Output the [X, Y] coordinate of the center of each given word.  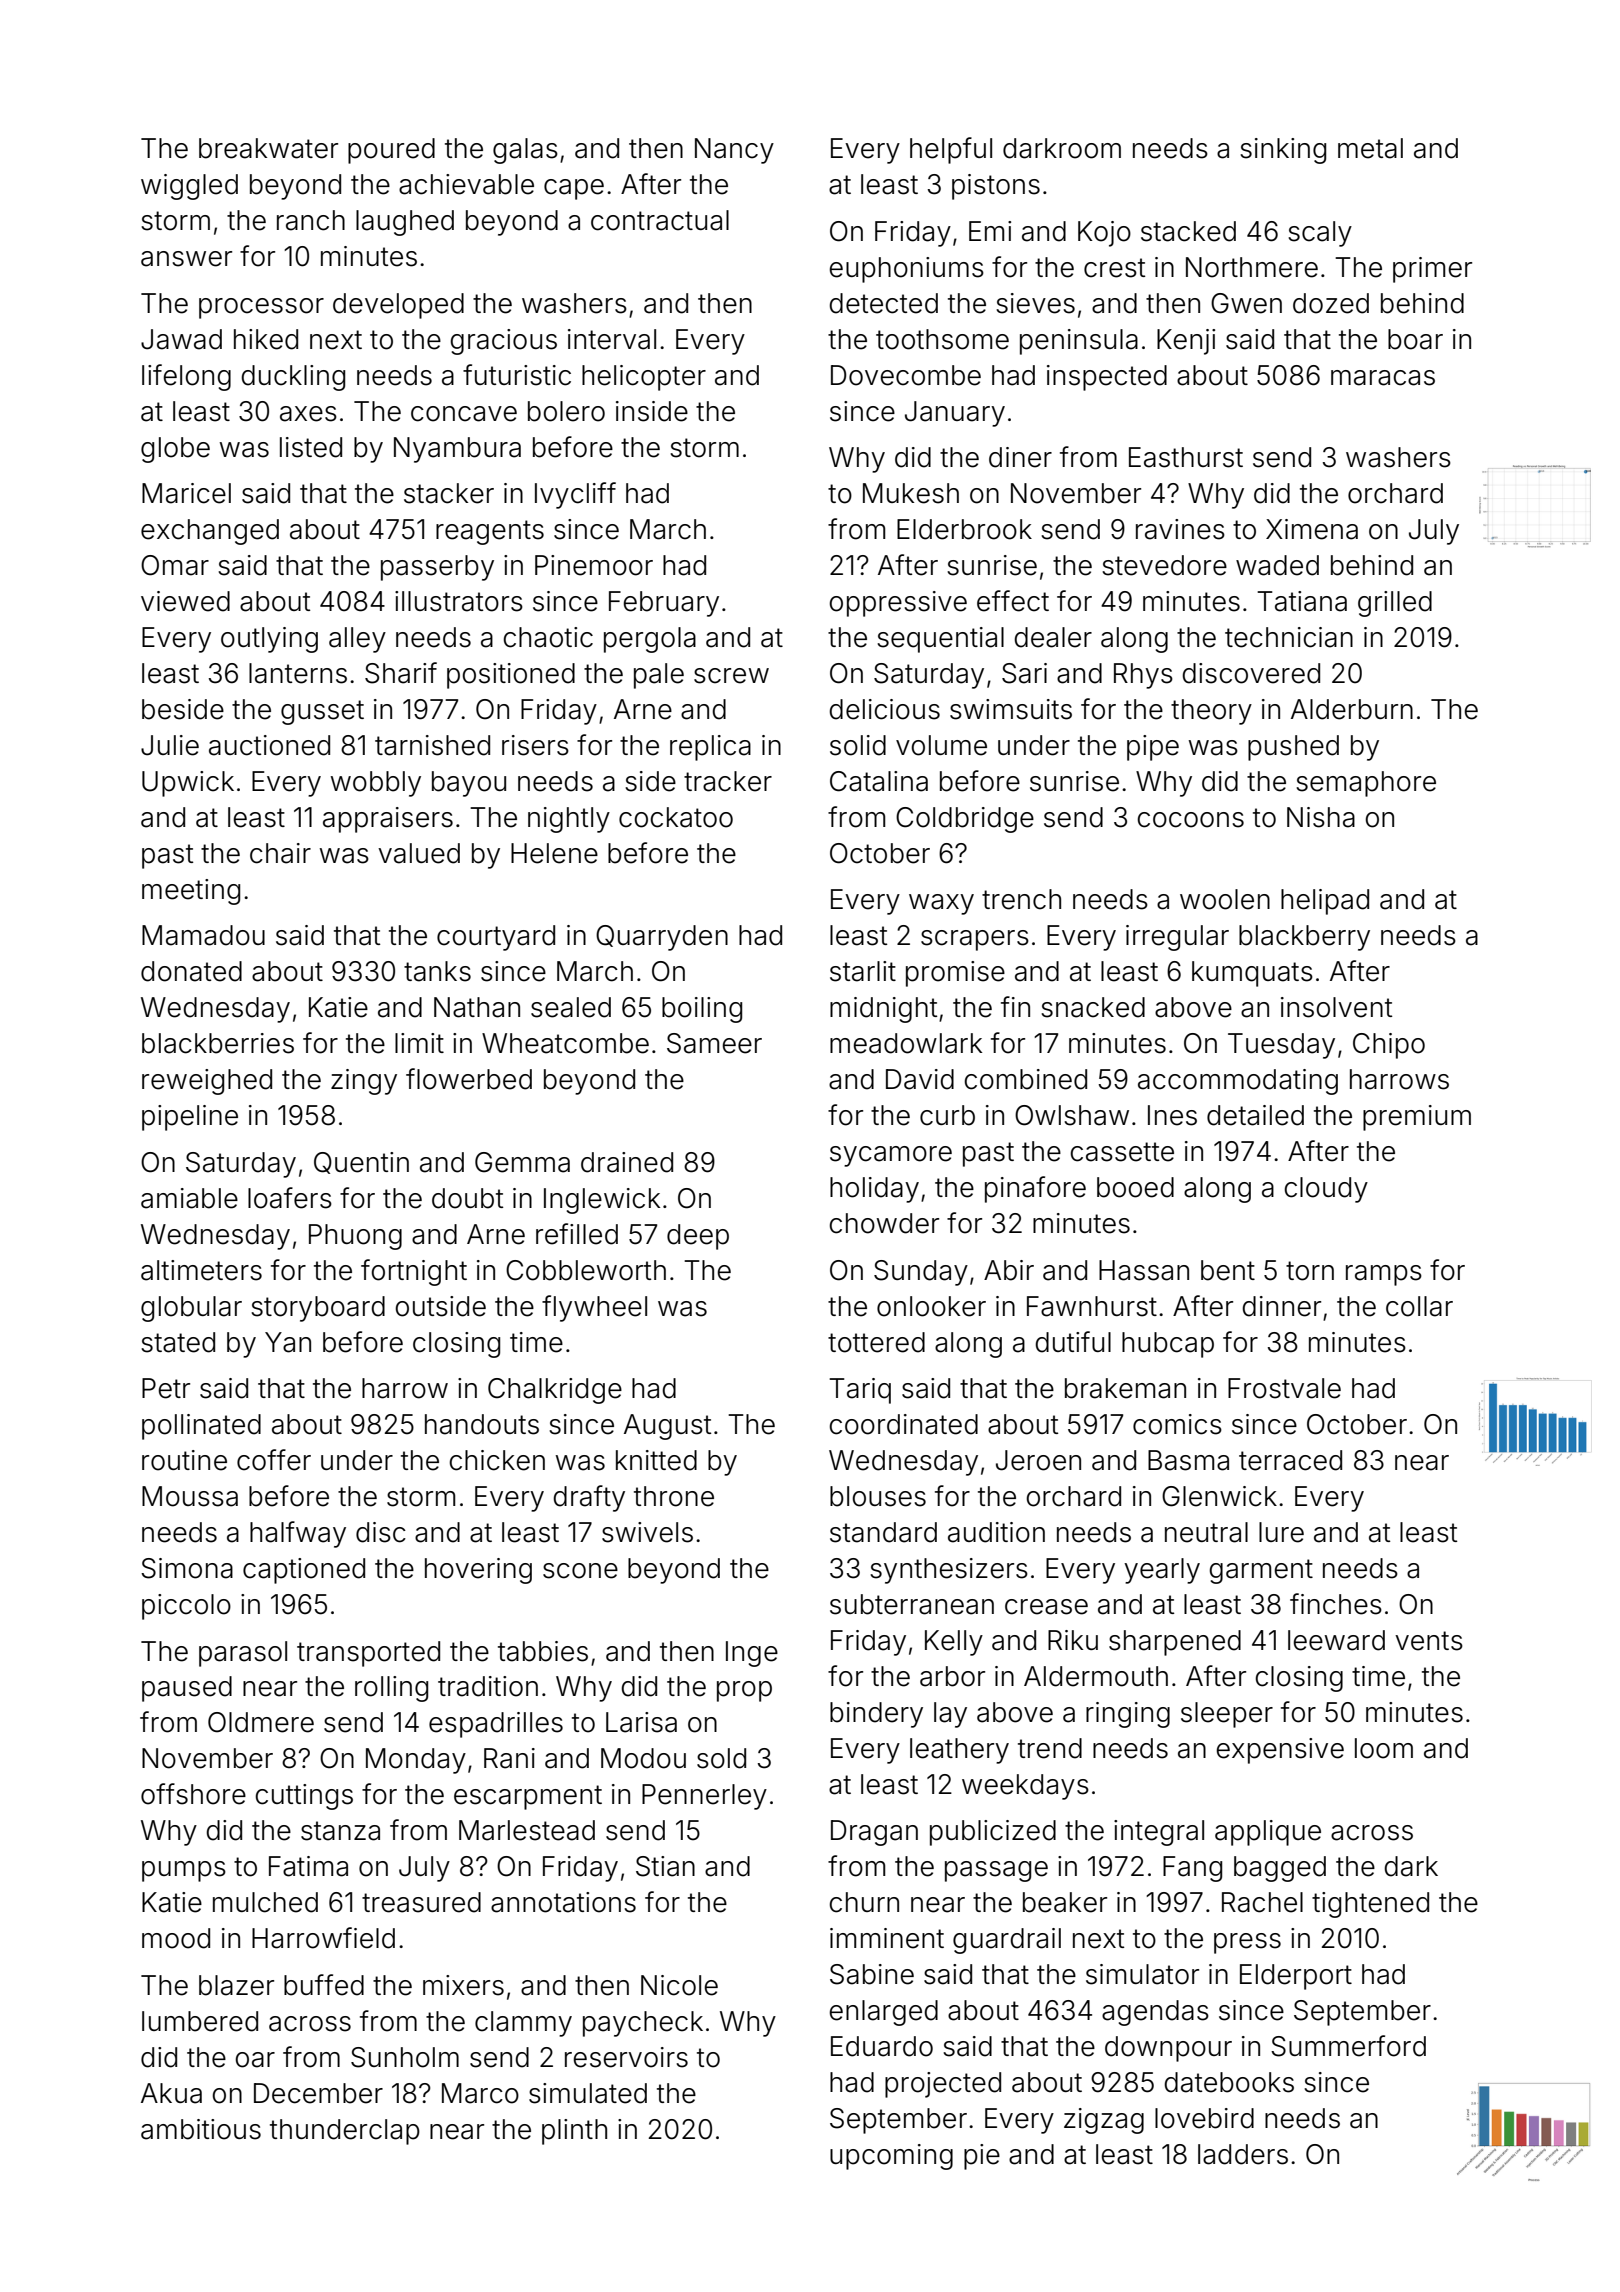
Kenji [1186, 342]
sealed [571, 1007]
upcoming [891, 2157]
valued [419, 853]
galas [525, 151]
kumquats [1252, 974]
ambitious [201, 2129]
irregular [1177, 938]
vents [1429, 1641]
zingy [364, 1082]
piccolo [186, 1607]
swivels [647, 1532]
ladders [1243, 2154]
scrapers [975, 940]
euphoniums [906, 270]
